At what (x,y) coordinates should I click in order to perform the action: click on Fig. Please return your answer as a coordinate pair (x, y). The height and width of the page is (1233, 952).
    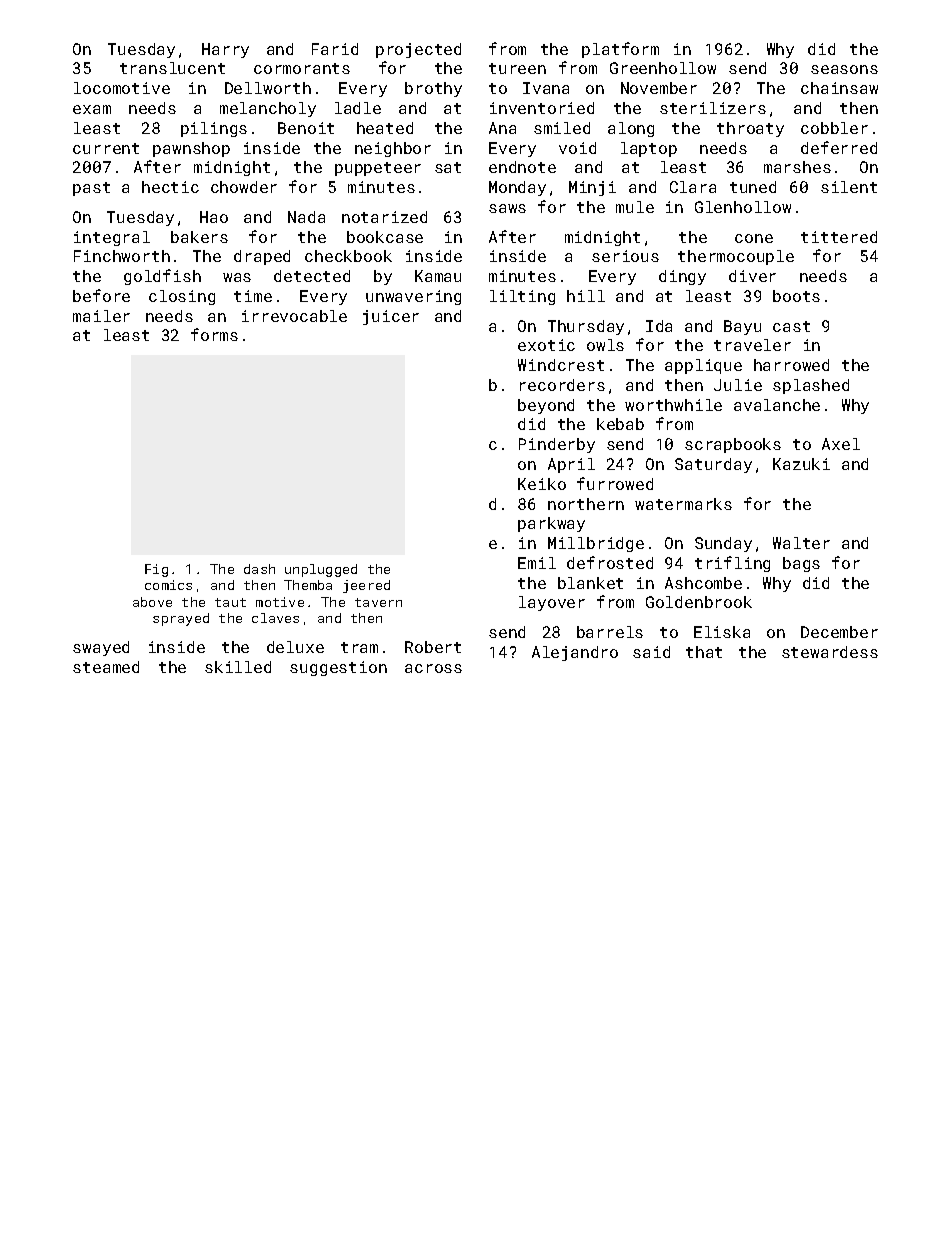
    Looking at the image, I should click on (156, 570).
